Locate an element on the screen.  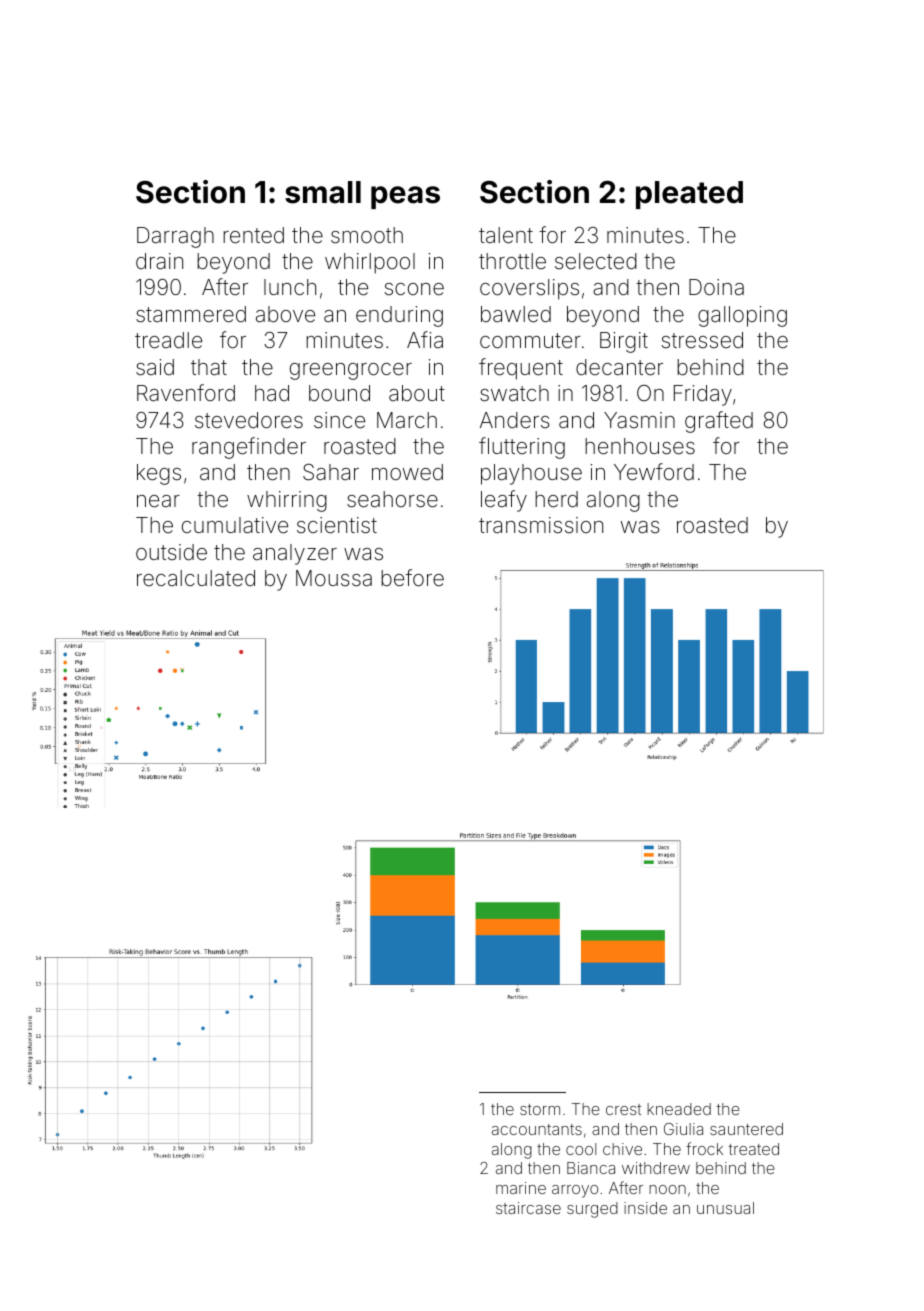
marine is located at coordinates (521, 1188).
